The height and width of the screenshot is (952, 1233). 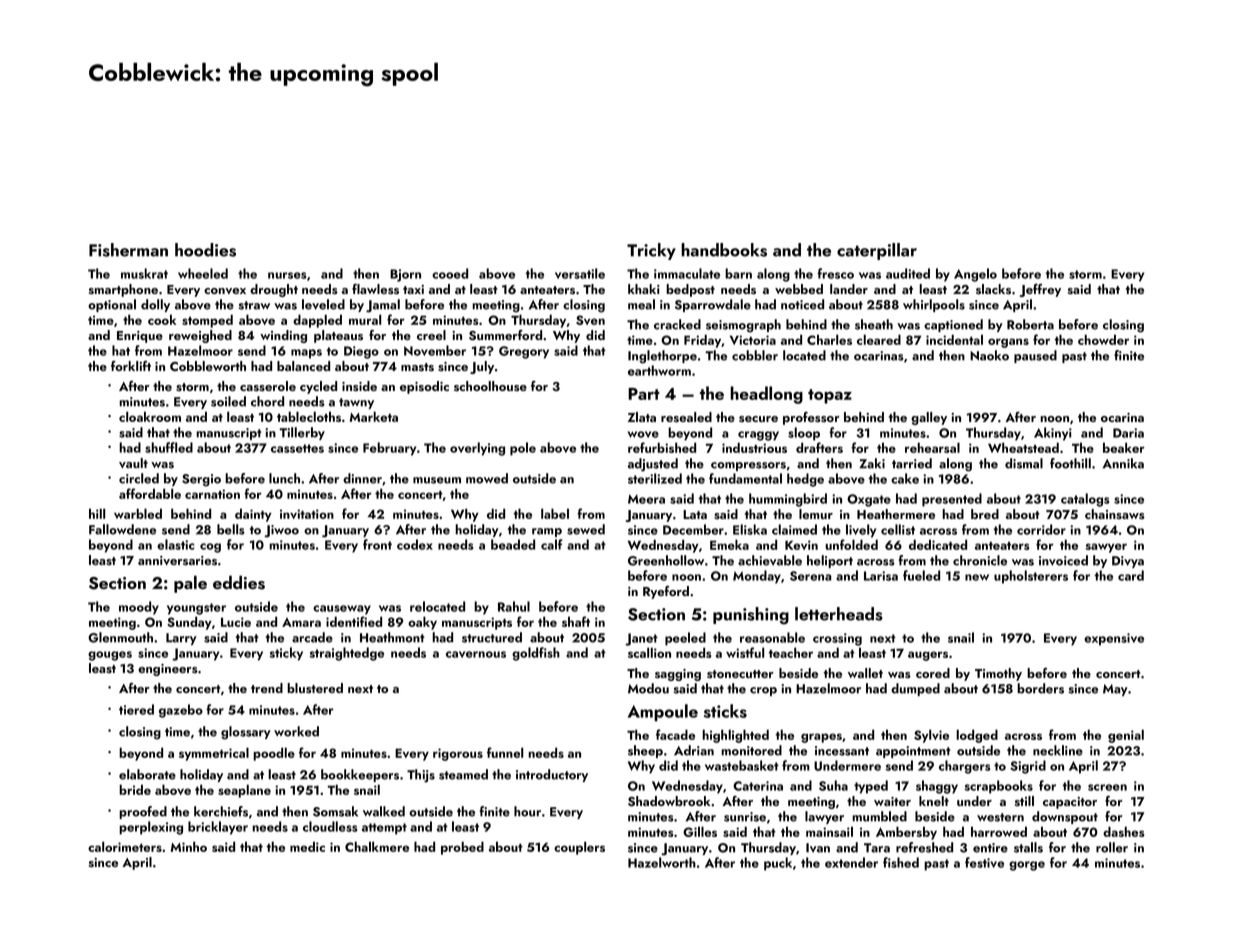 I want to click on augers, so click(x=928, y=656).
